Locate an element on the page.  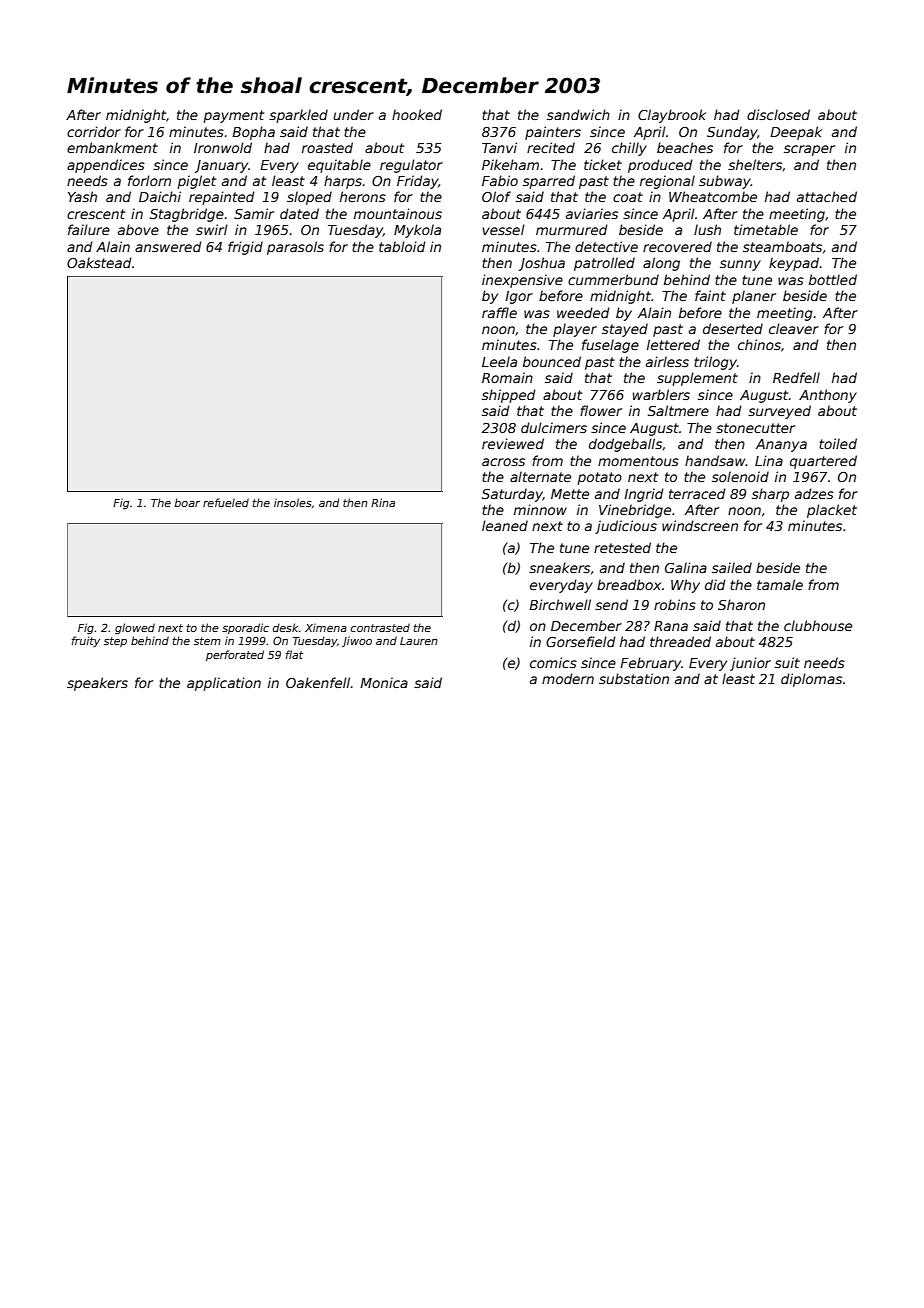
Mykola is located at coordinates (417, 231).
